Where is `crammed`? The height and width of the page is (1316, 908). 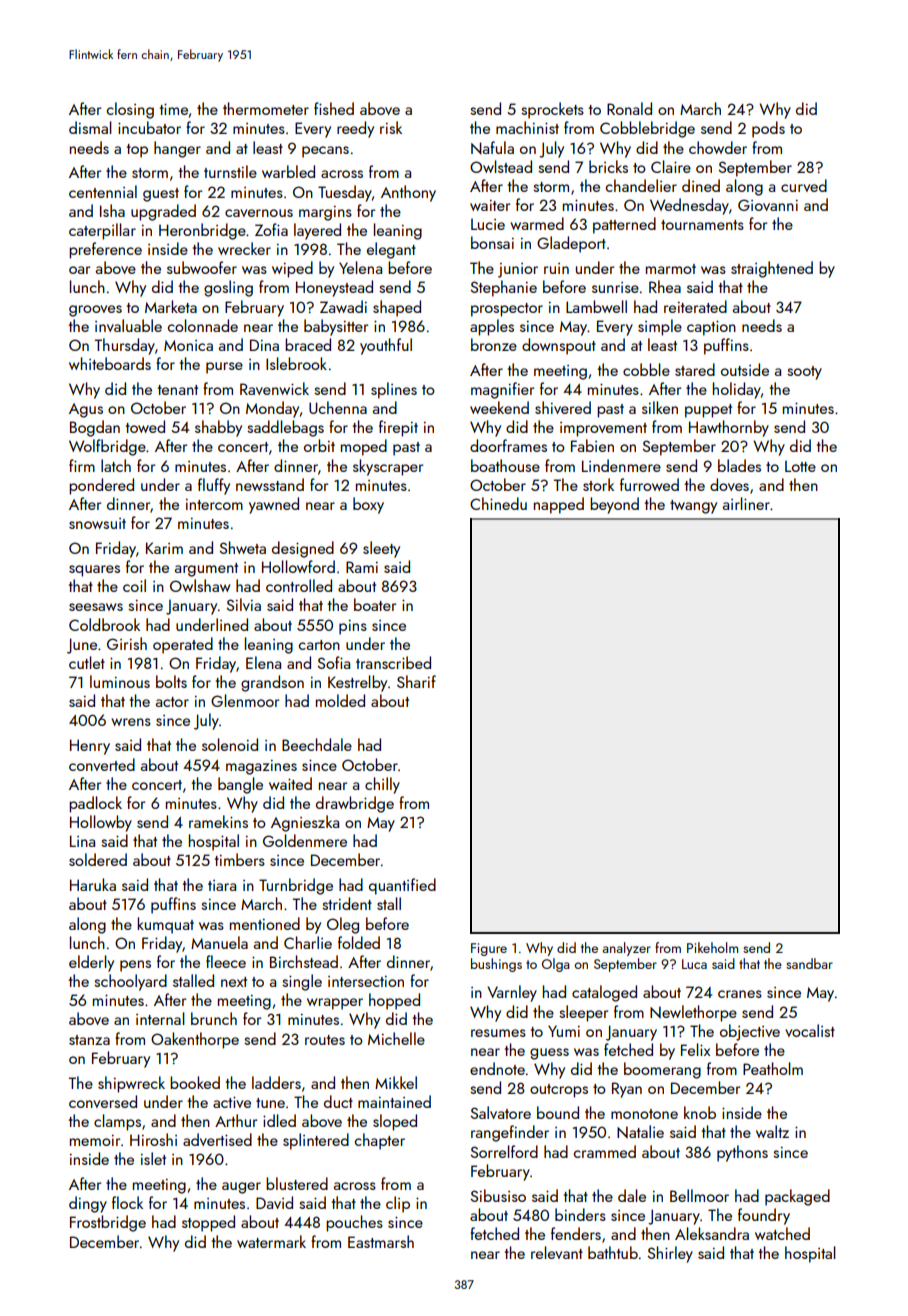 crammed is located at coordinates (605, 1151).
